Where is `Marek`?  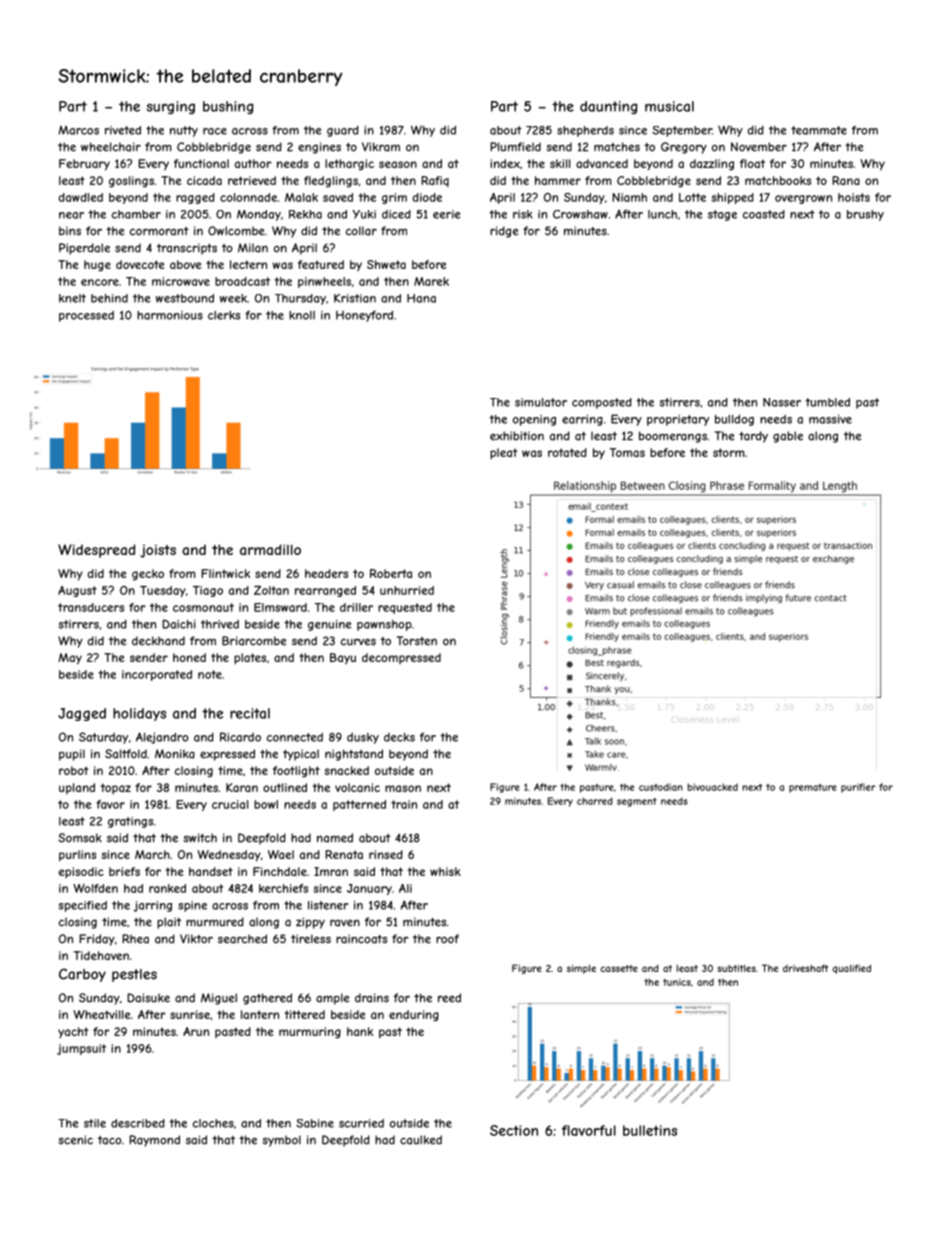
Marek is located at coordinates (431, 281).
